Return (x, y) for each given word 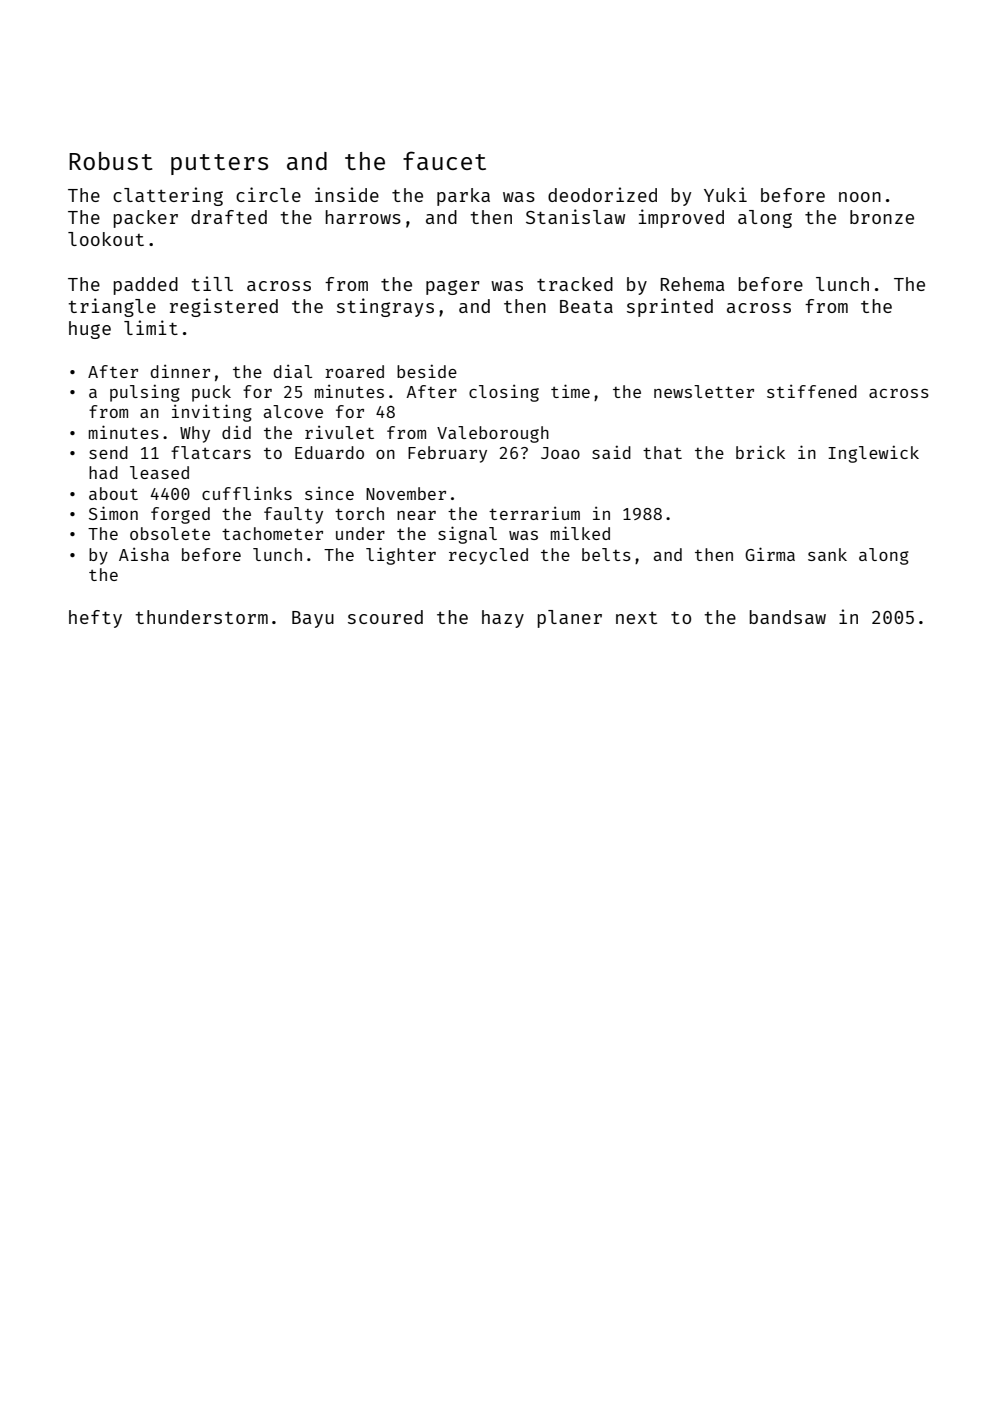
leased (159, 472)
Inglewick (873, 454)
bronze (882, 217)
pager (452, 287)
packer (146, 219)
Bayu (313, 619)
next (636, 618)
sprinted (670, 307)
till (212, 283)
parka (463, 197)
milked (580, 533)
